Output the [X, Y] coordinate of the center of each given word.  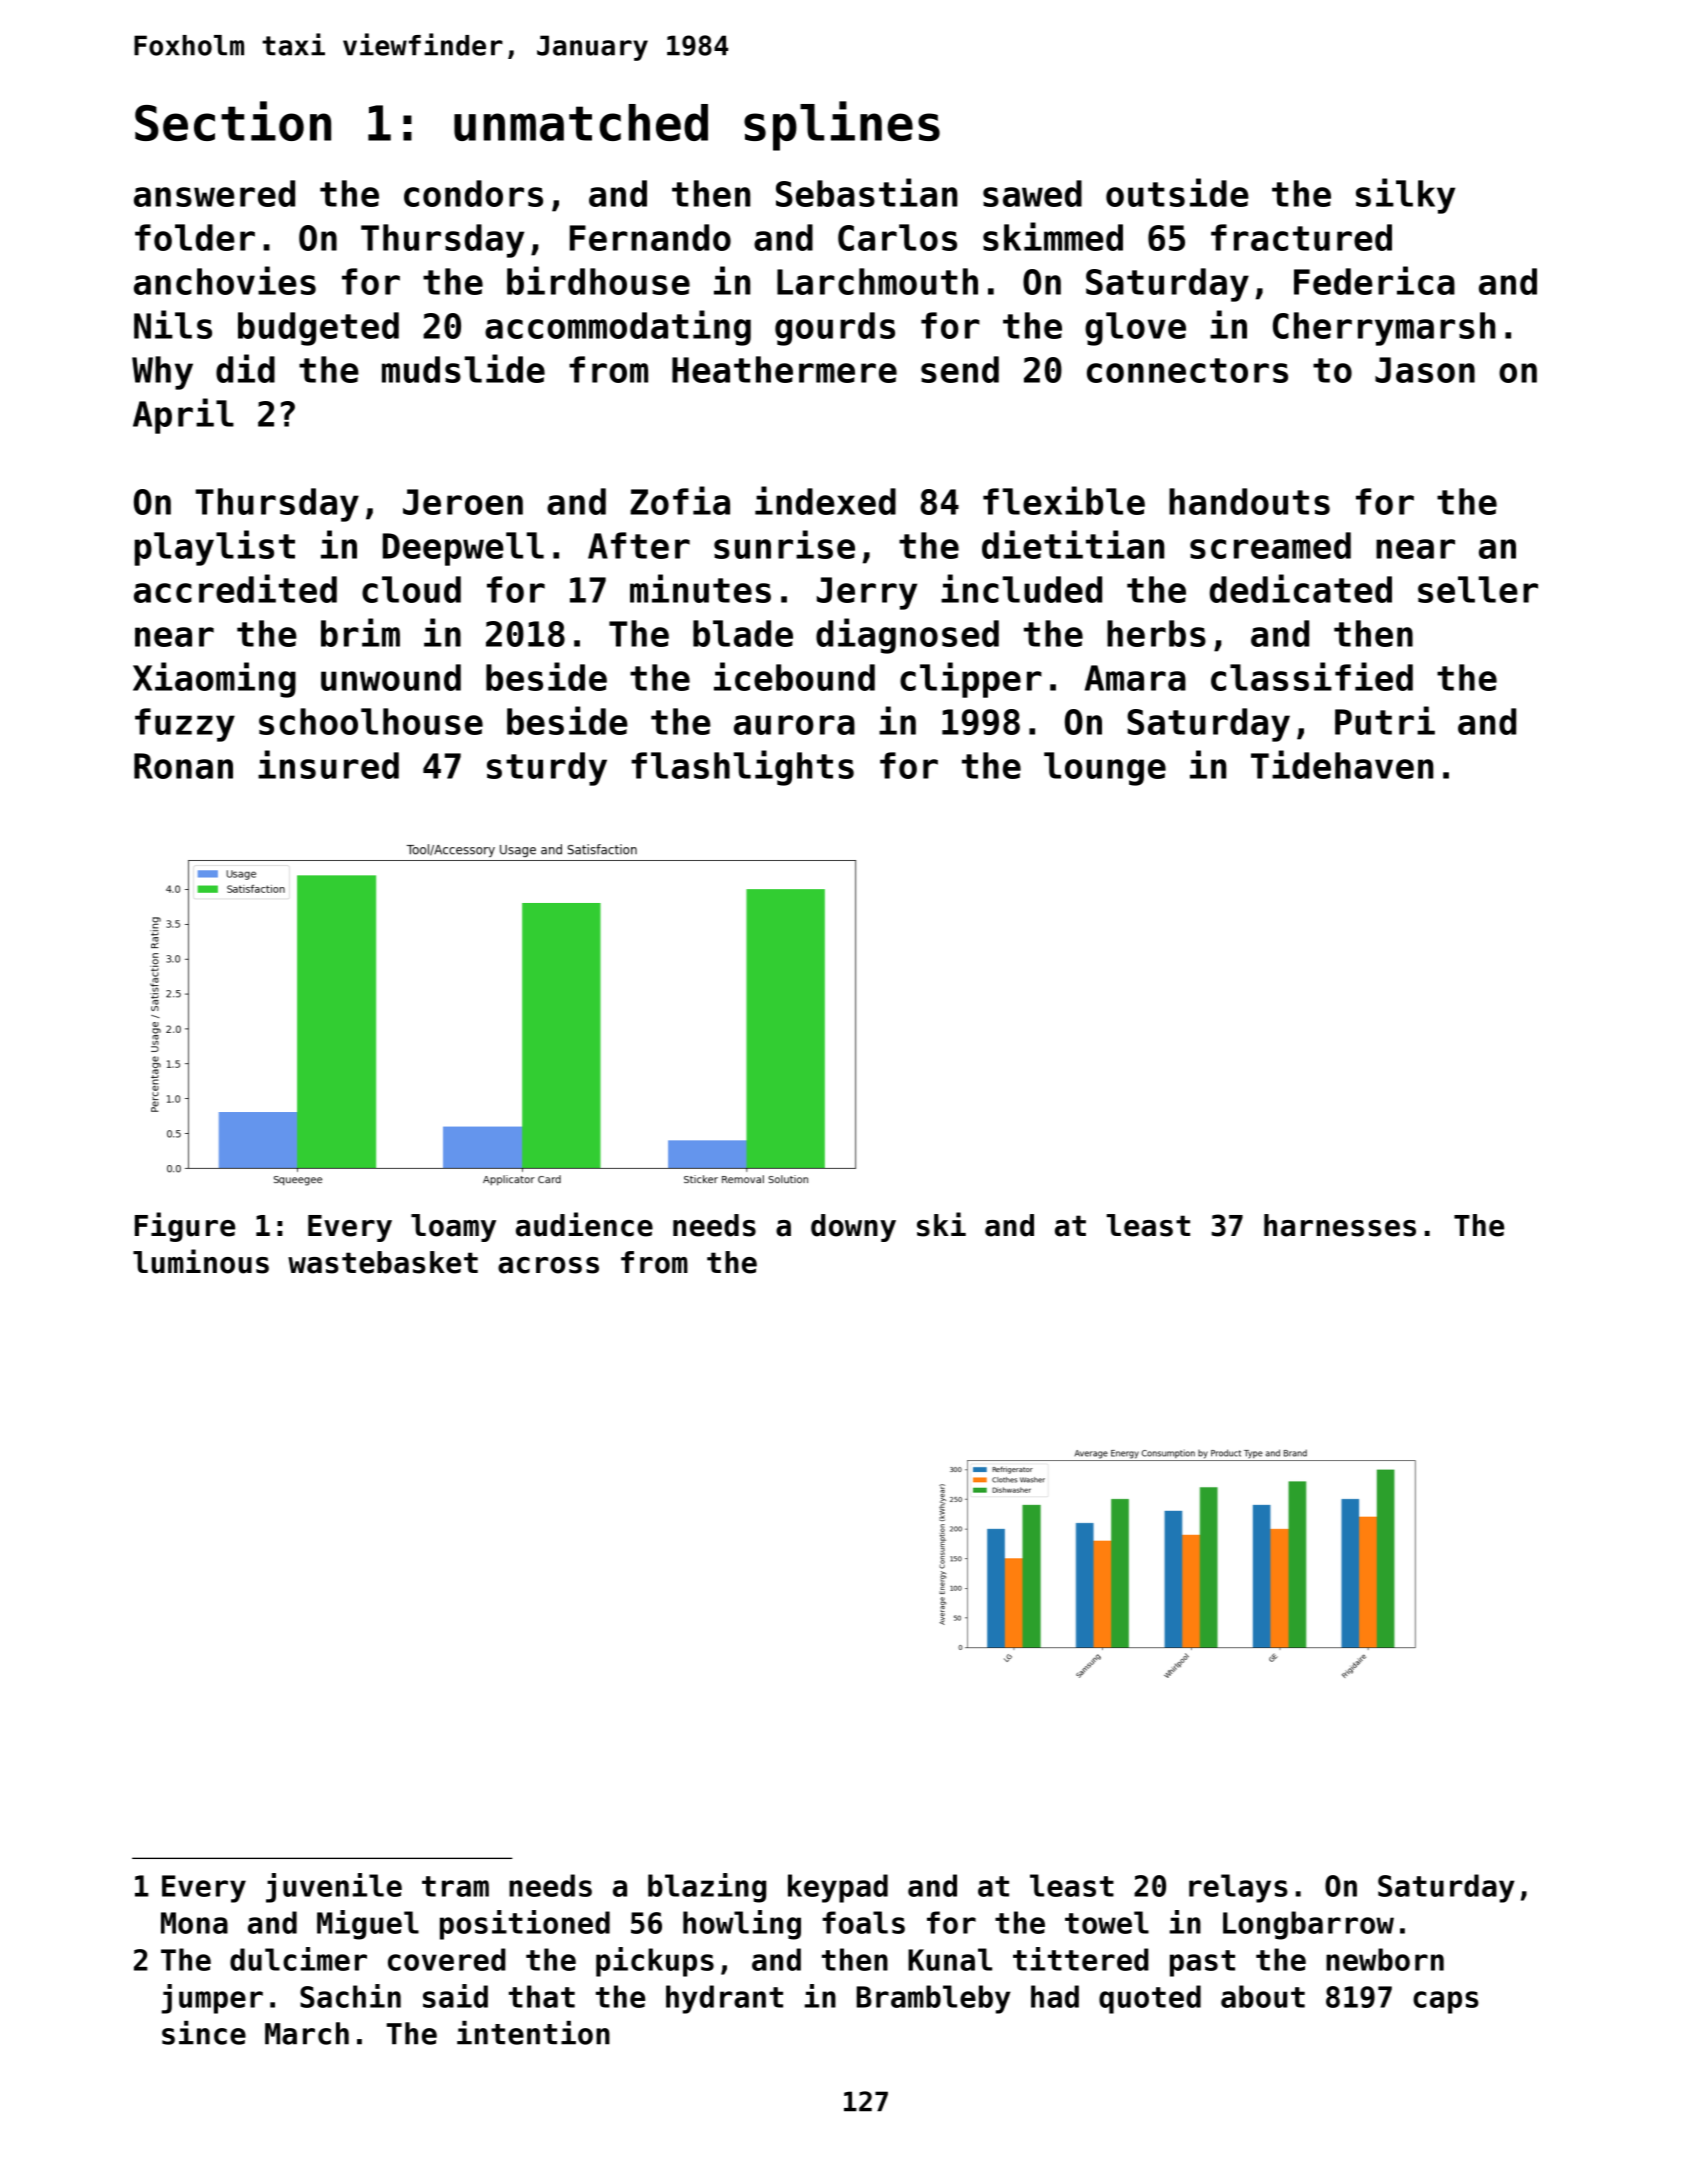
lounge [1105, 769]
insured [328, 764]
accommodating [618, 328]
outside [1177, 192]
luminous [201, 1261]
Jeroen [463, 502]
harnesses [1340, 1225]
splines [842, 126]
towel [1107, 1922]
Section [233, 121]
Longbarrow [1308, 1925]
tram [455, 1886]
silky [1405, 196]
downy [853, 1228]
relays [1238, 1888]
